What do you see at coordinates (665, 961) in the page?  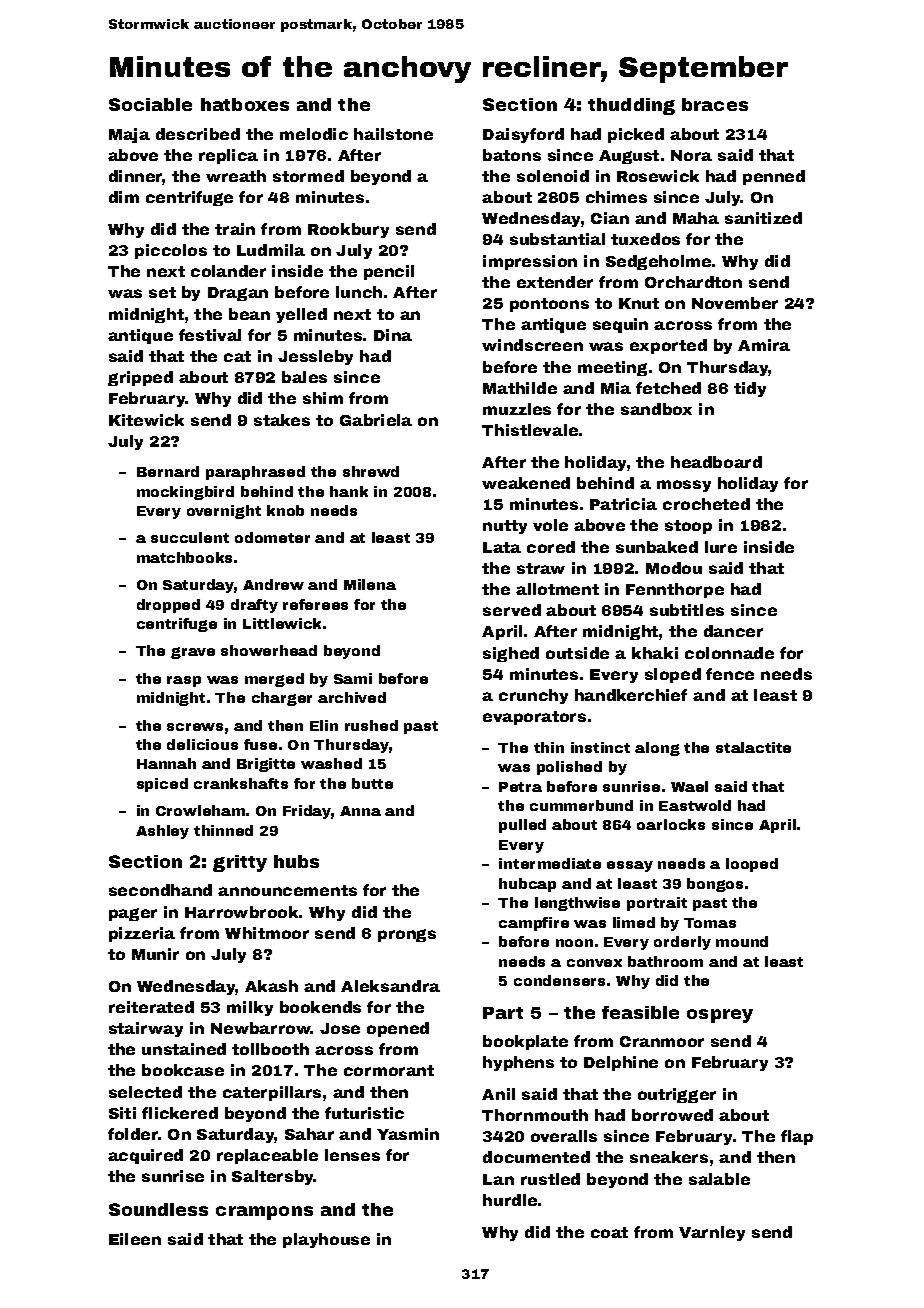 I see `bathroom` at bounding box center [665, 961].
